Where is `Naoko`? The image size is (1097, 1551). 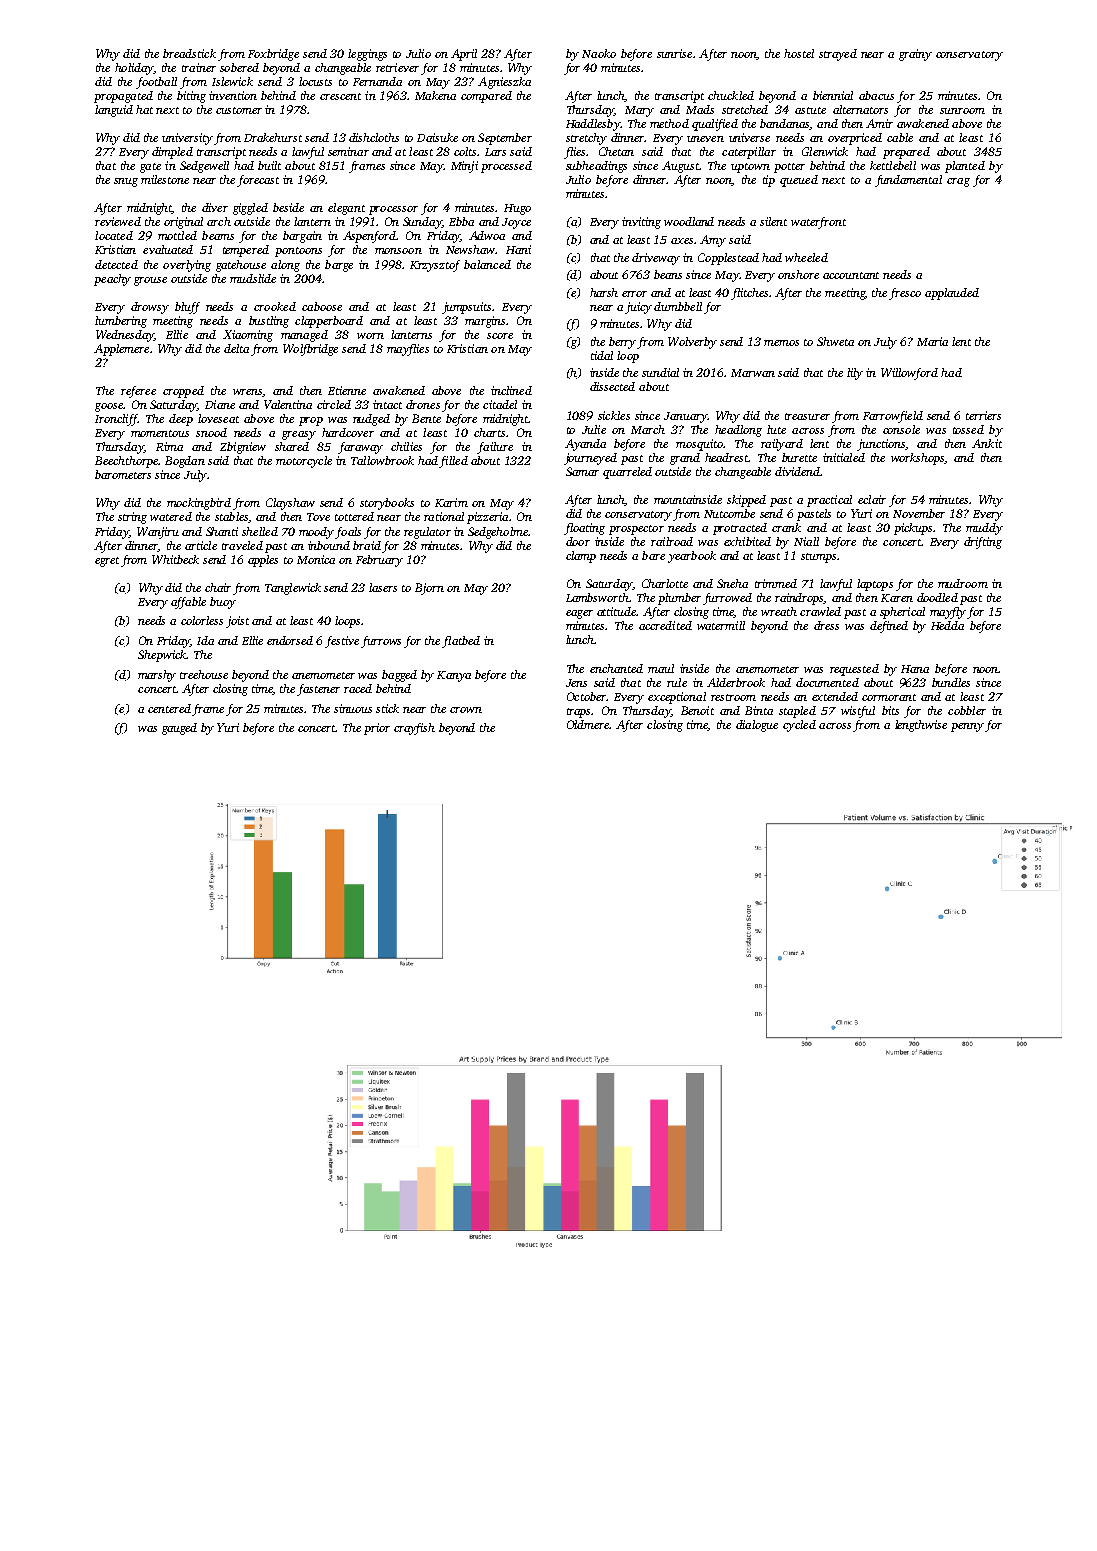 Naoko is located at coordinates (599, 53).
